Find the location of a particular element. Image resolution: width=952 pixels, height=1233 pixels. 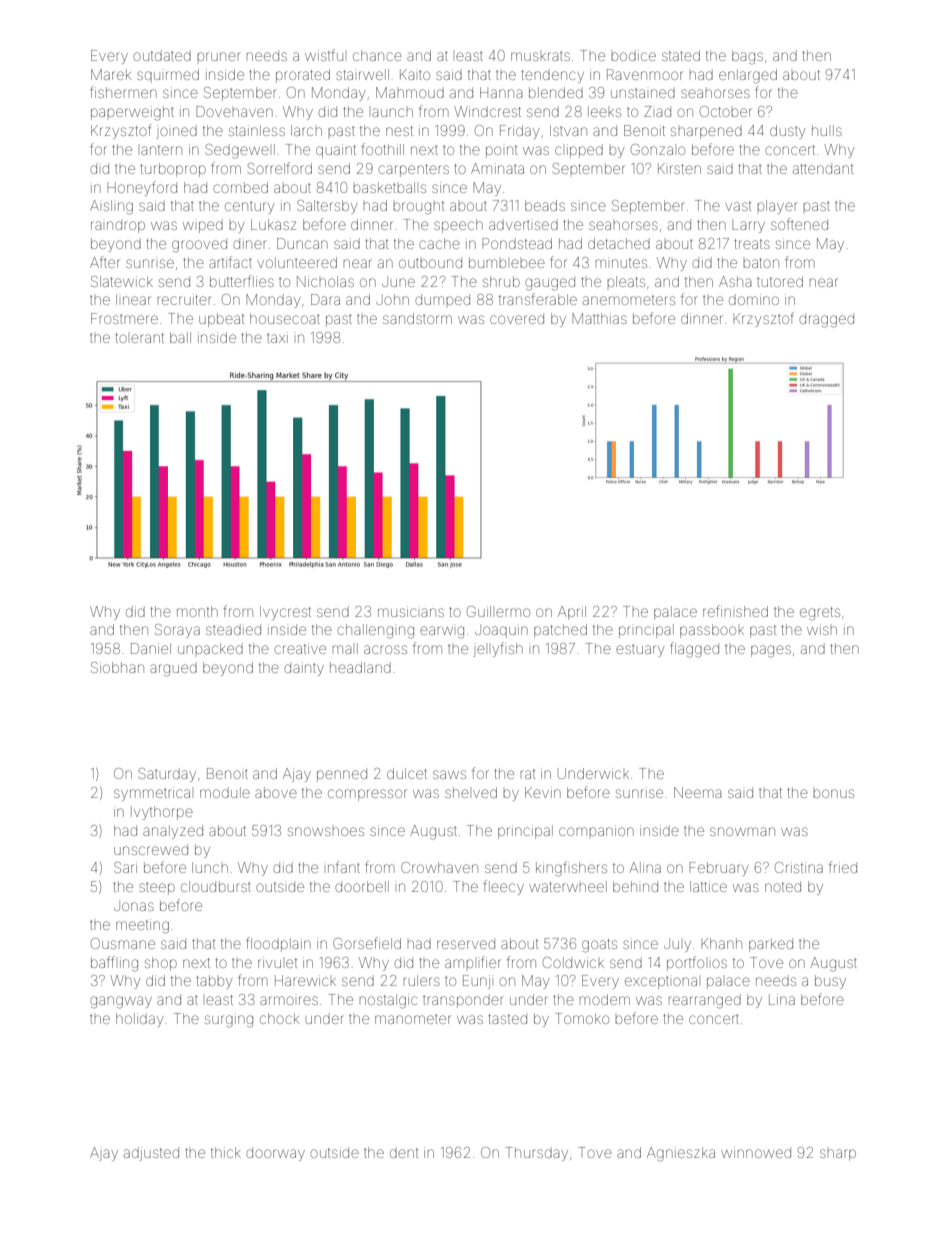

dragged is located at coordinates (826, 320).
